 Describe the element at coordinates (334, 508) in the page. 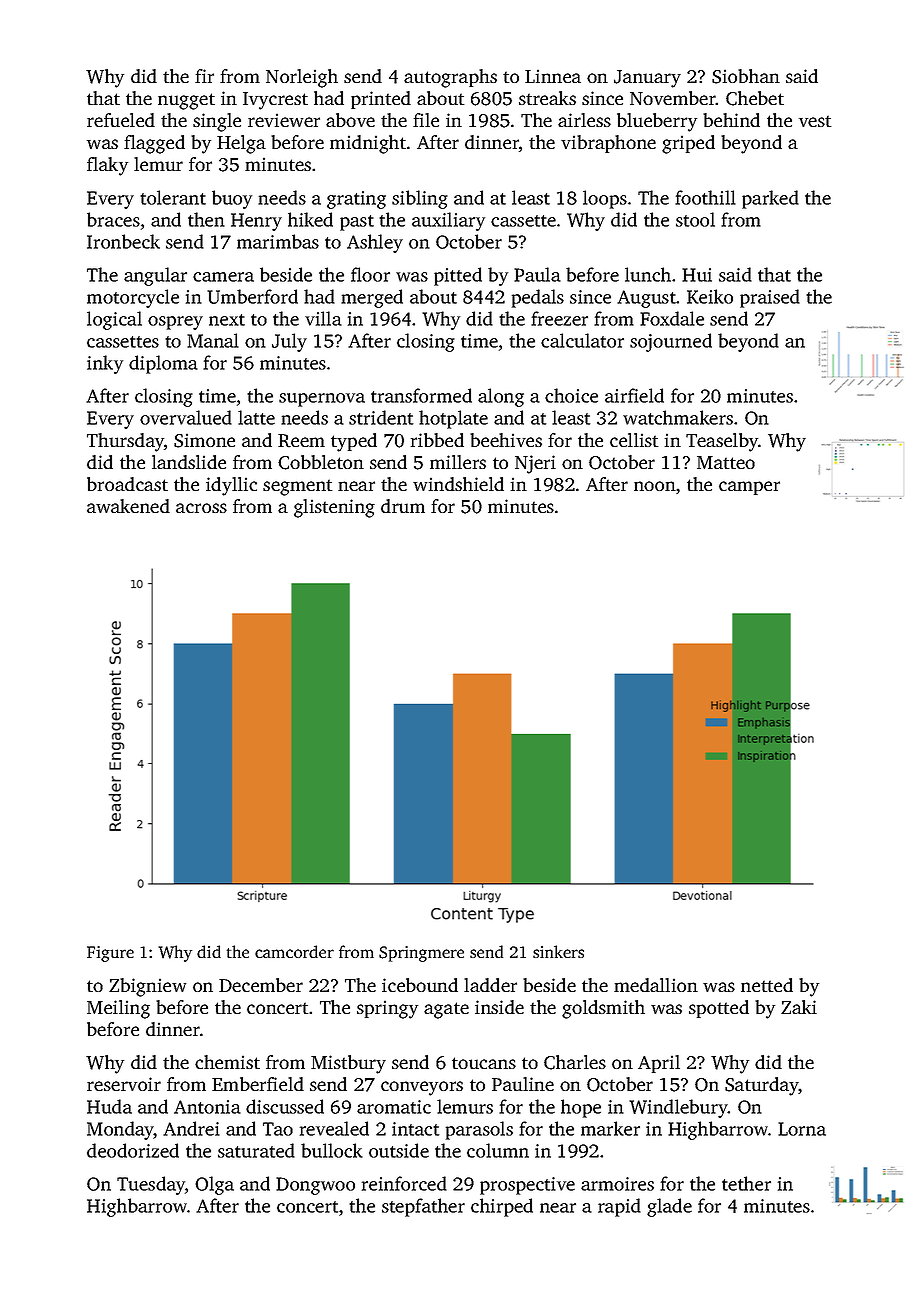

I see `glistening` at that location.
